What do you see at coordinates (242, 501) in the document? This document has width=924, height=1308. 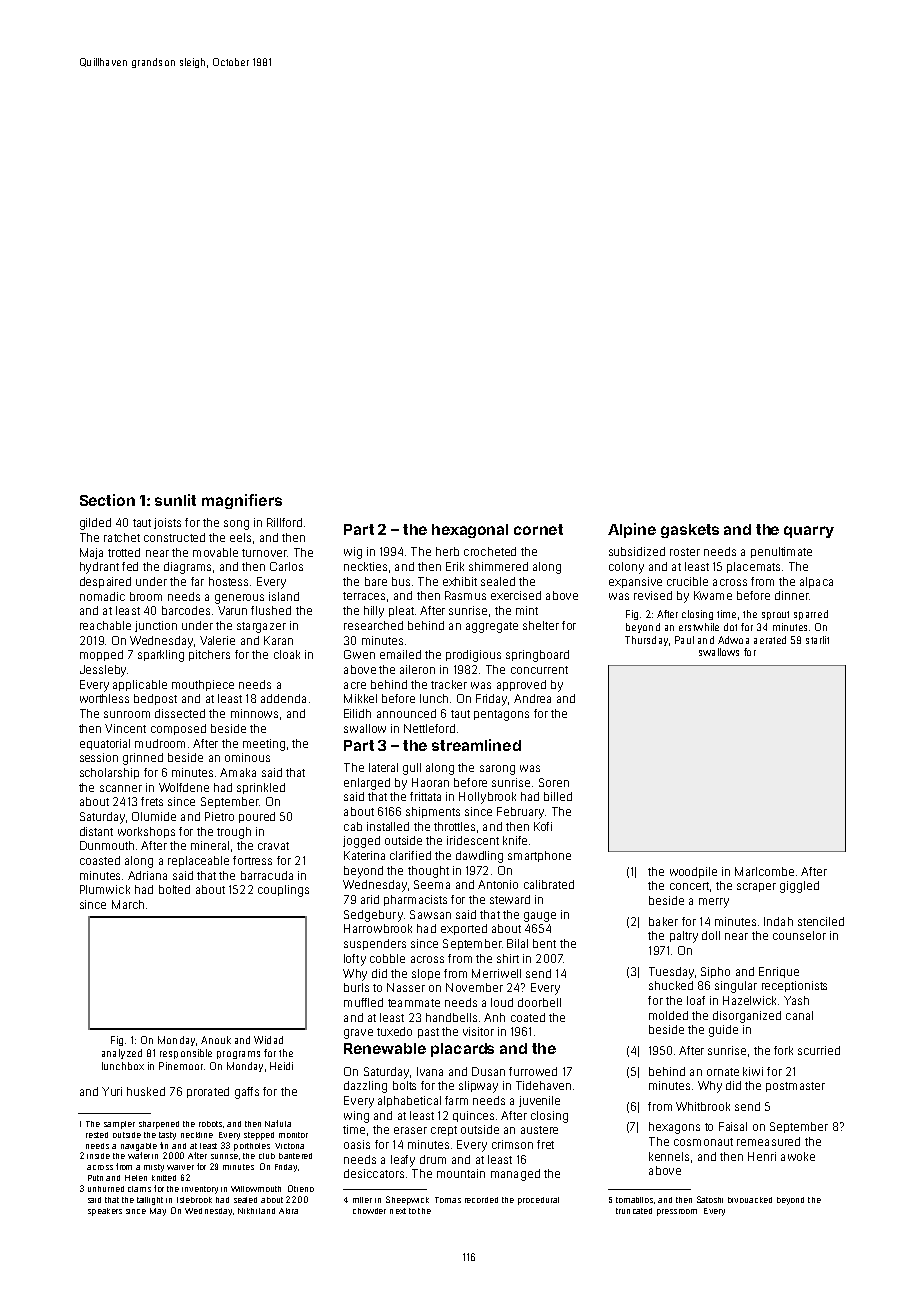 I see `magnifiers` at bounding box center [242, 501].
